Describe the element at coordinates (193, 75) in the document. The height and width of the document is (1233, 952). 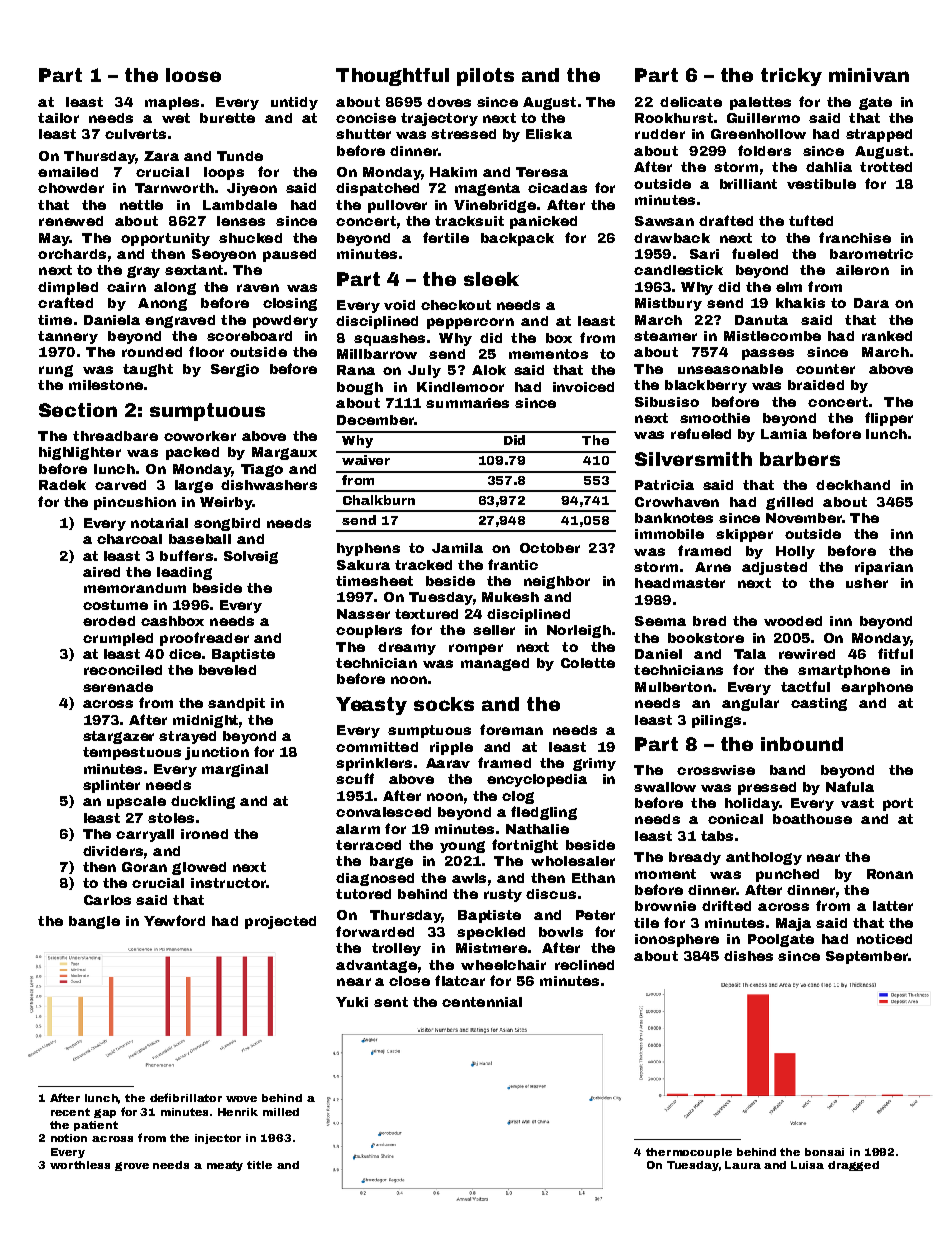
I see `loose` at that location.
